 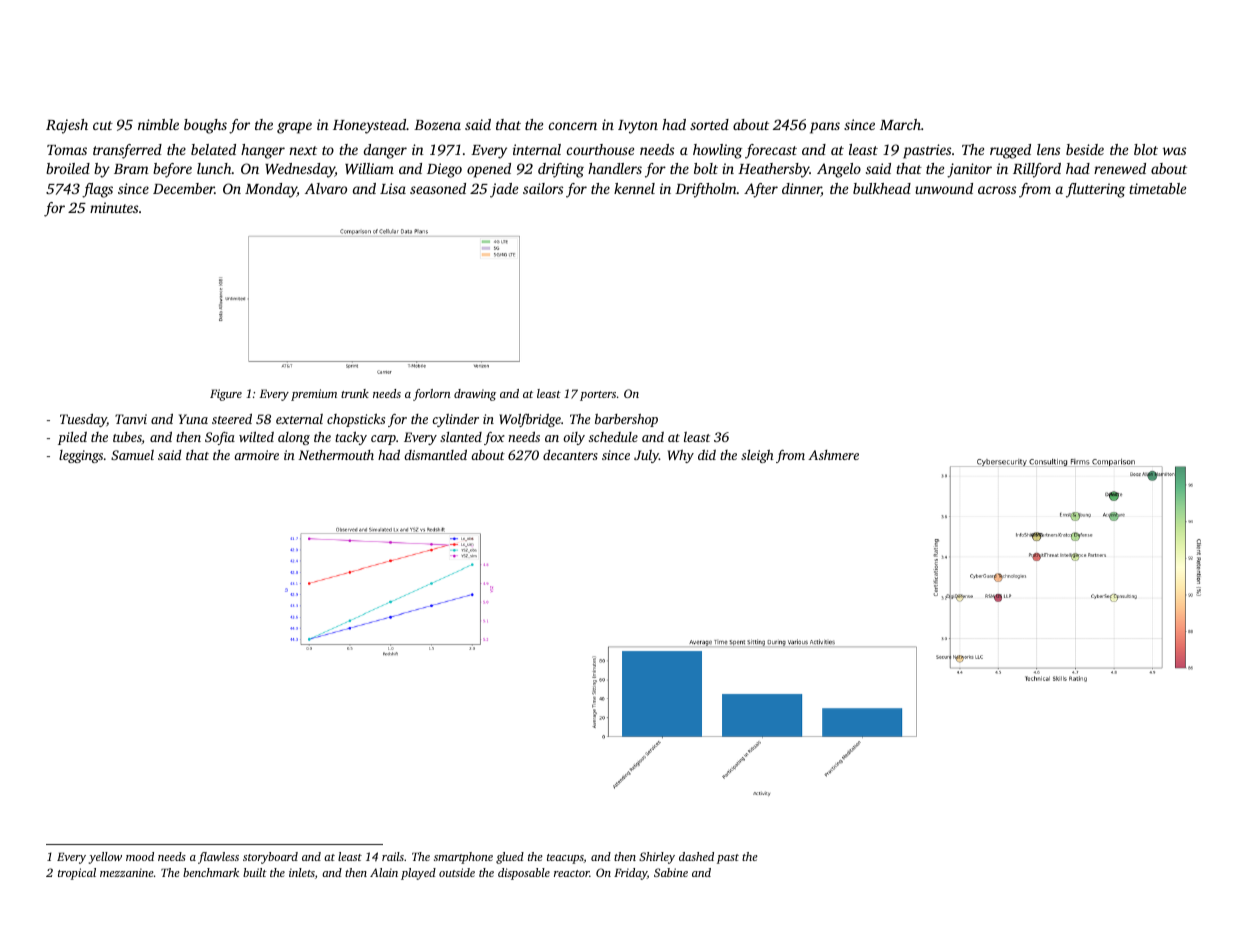 What do you see at coordinates (696, 856) in the image?
I see `dashed` at bounding box center [696, 856].
